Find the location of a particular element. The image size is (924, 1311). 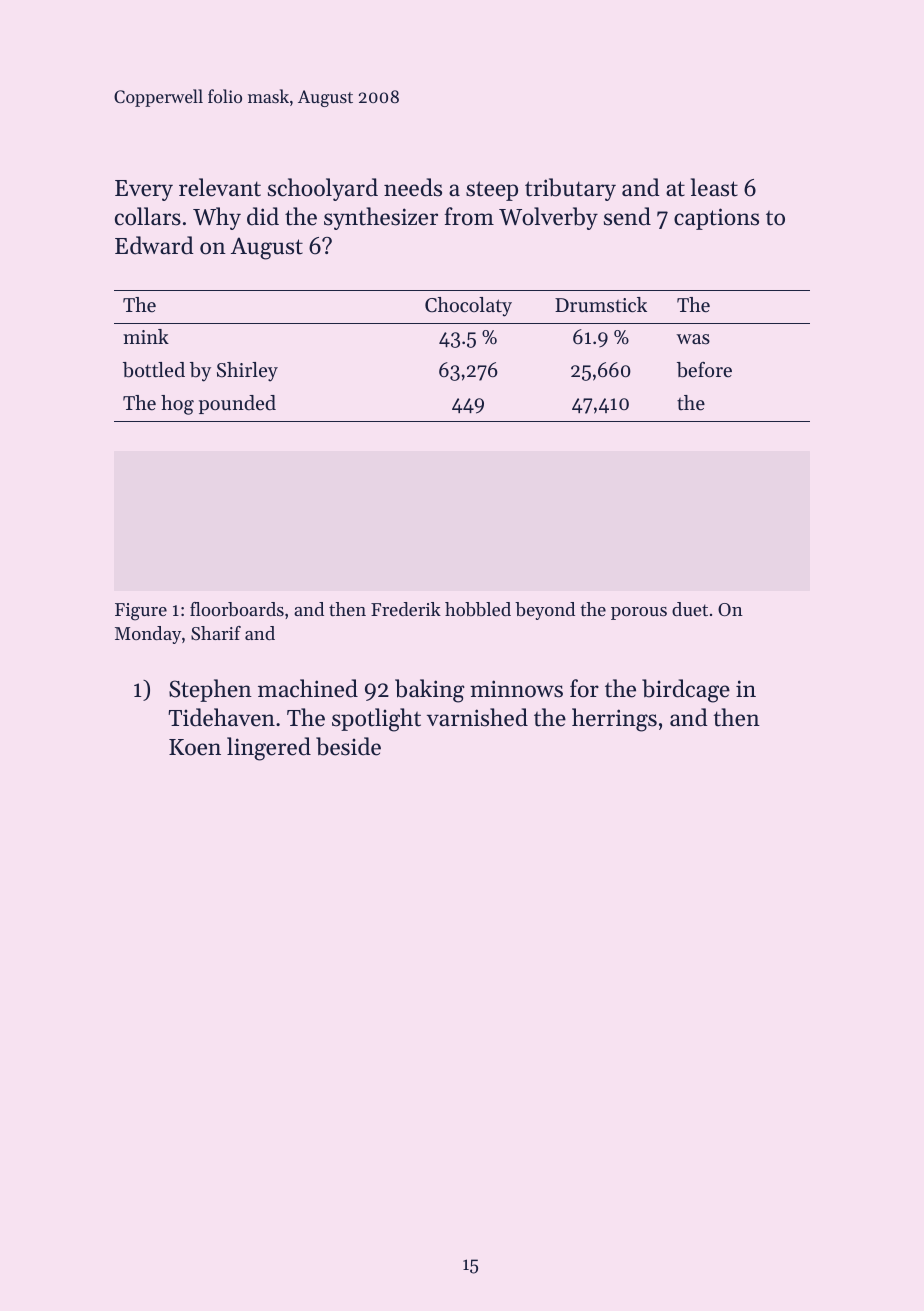

lingered is located at coordinates (269, 749).
